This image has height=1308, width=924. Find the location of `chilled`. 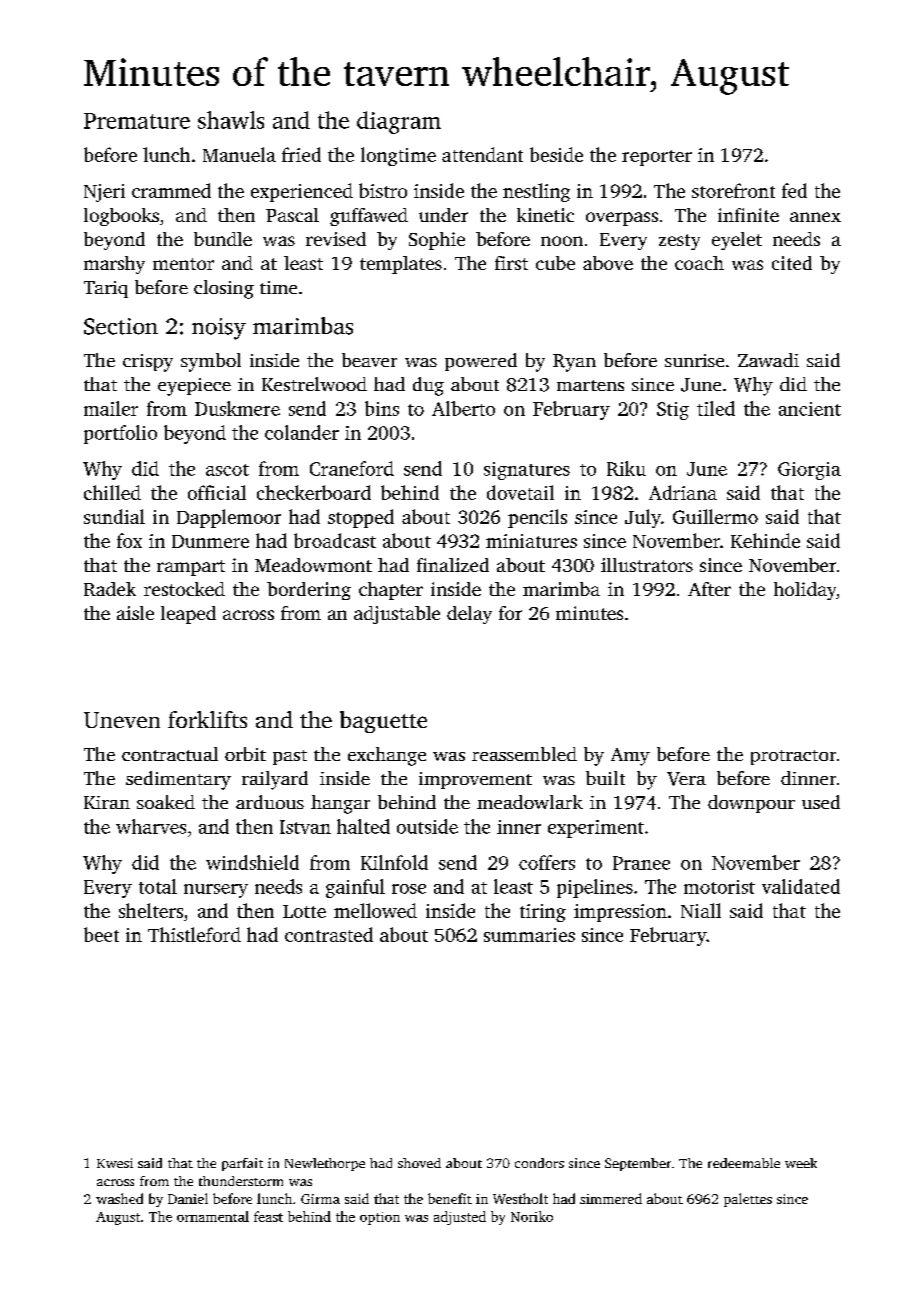

chilled is located at coordinates (112, 492).
